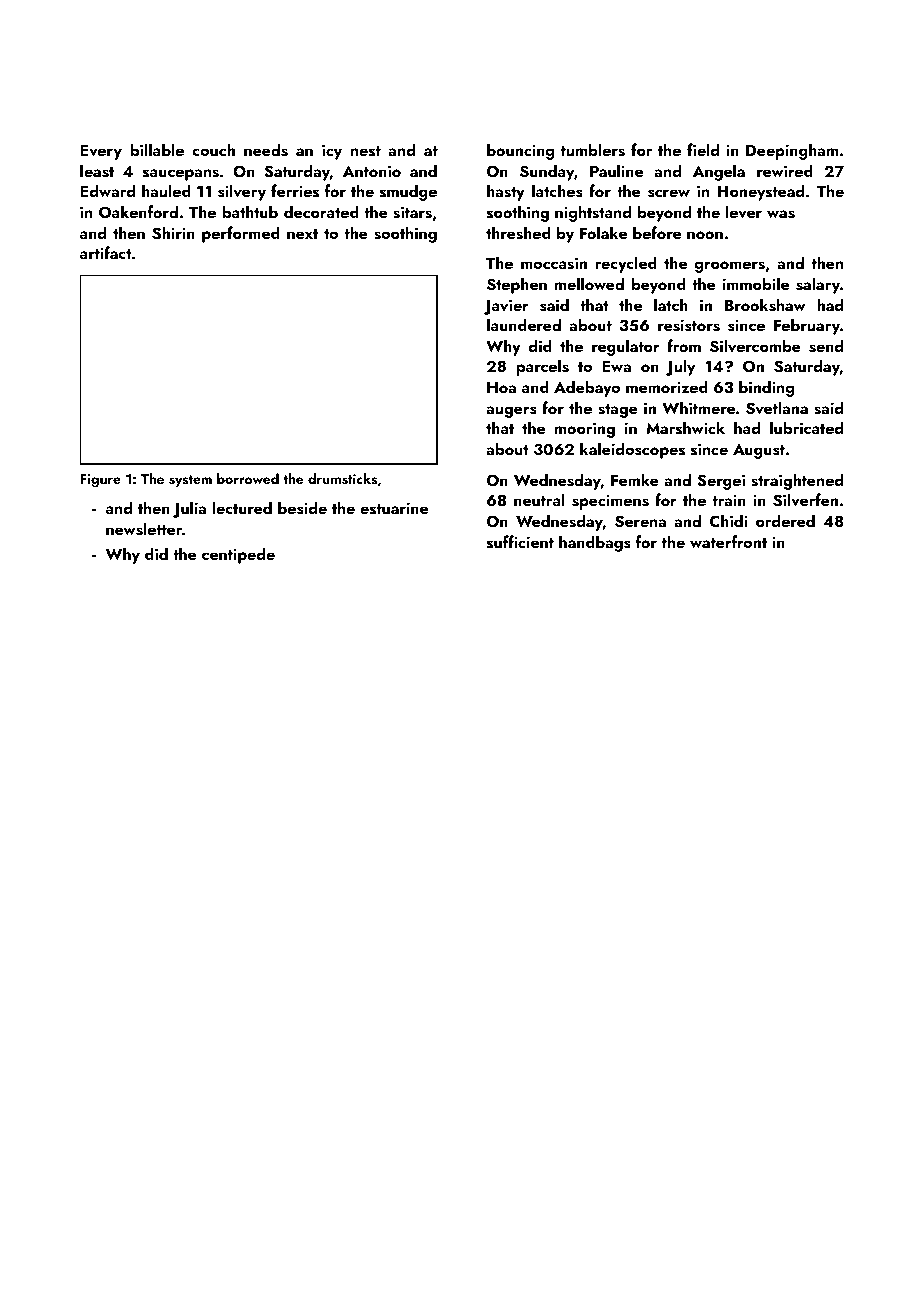 Image resolution: width=924 pixels, height=1311 pixels. Describe the element at coordinates (100, 481) in the image. I see `Figure` at that location.
